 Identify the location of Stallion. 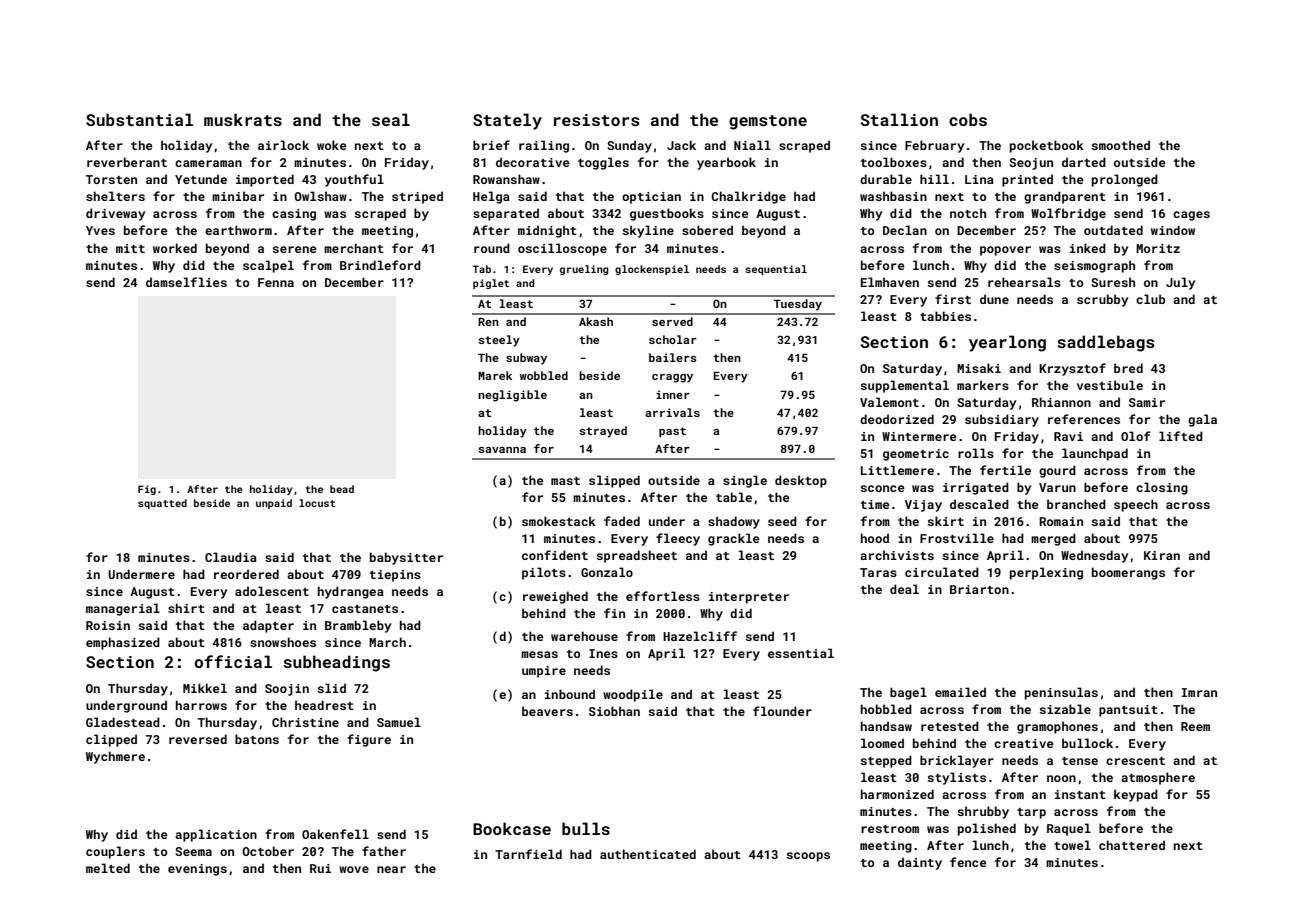
(899, 119).
